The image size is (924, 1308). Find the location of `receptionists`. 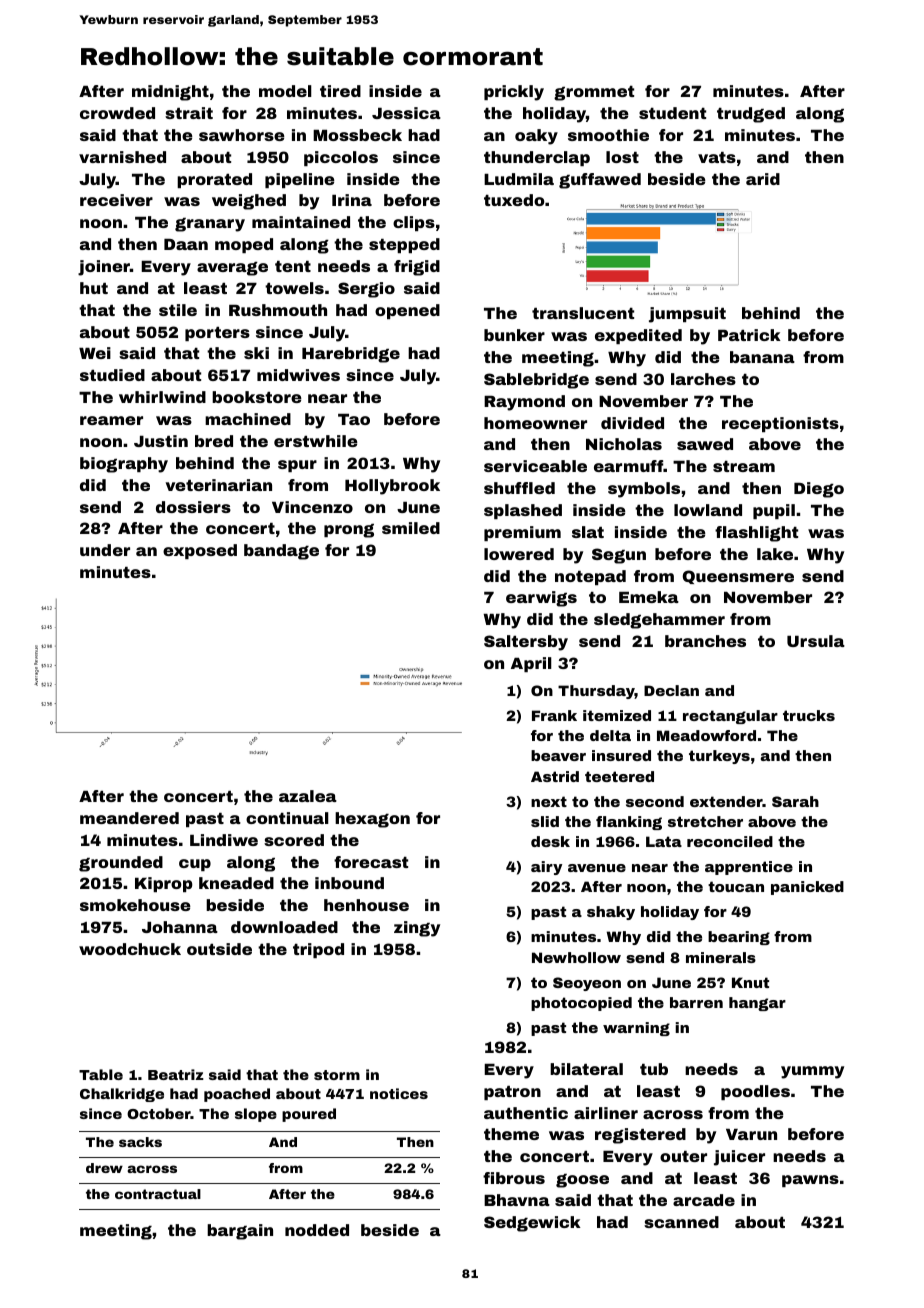

receptionists is located at coordinates (780, 424).
